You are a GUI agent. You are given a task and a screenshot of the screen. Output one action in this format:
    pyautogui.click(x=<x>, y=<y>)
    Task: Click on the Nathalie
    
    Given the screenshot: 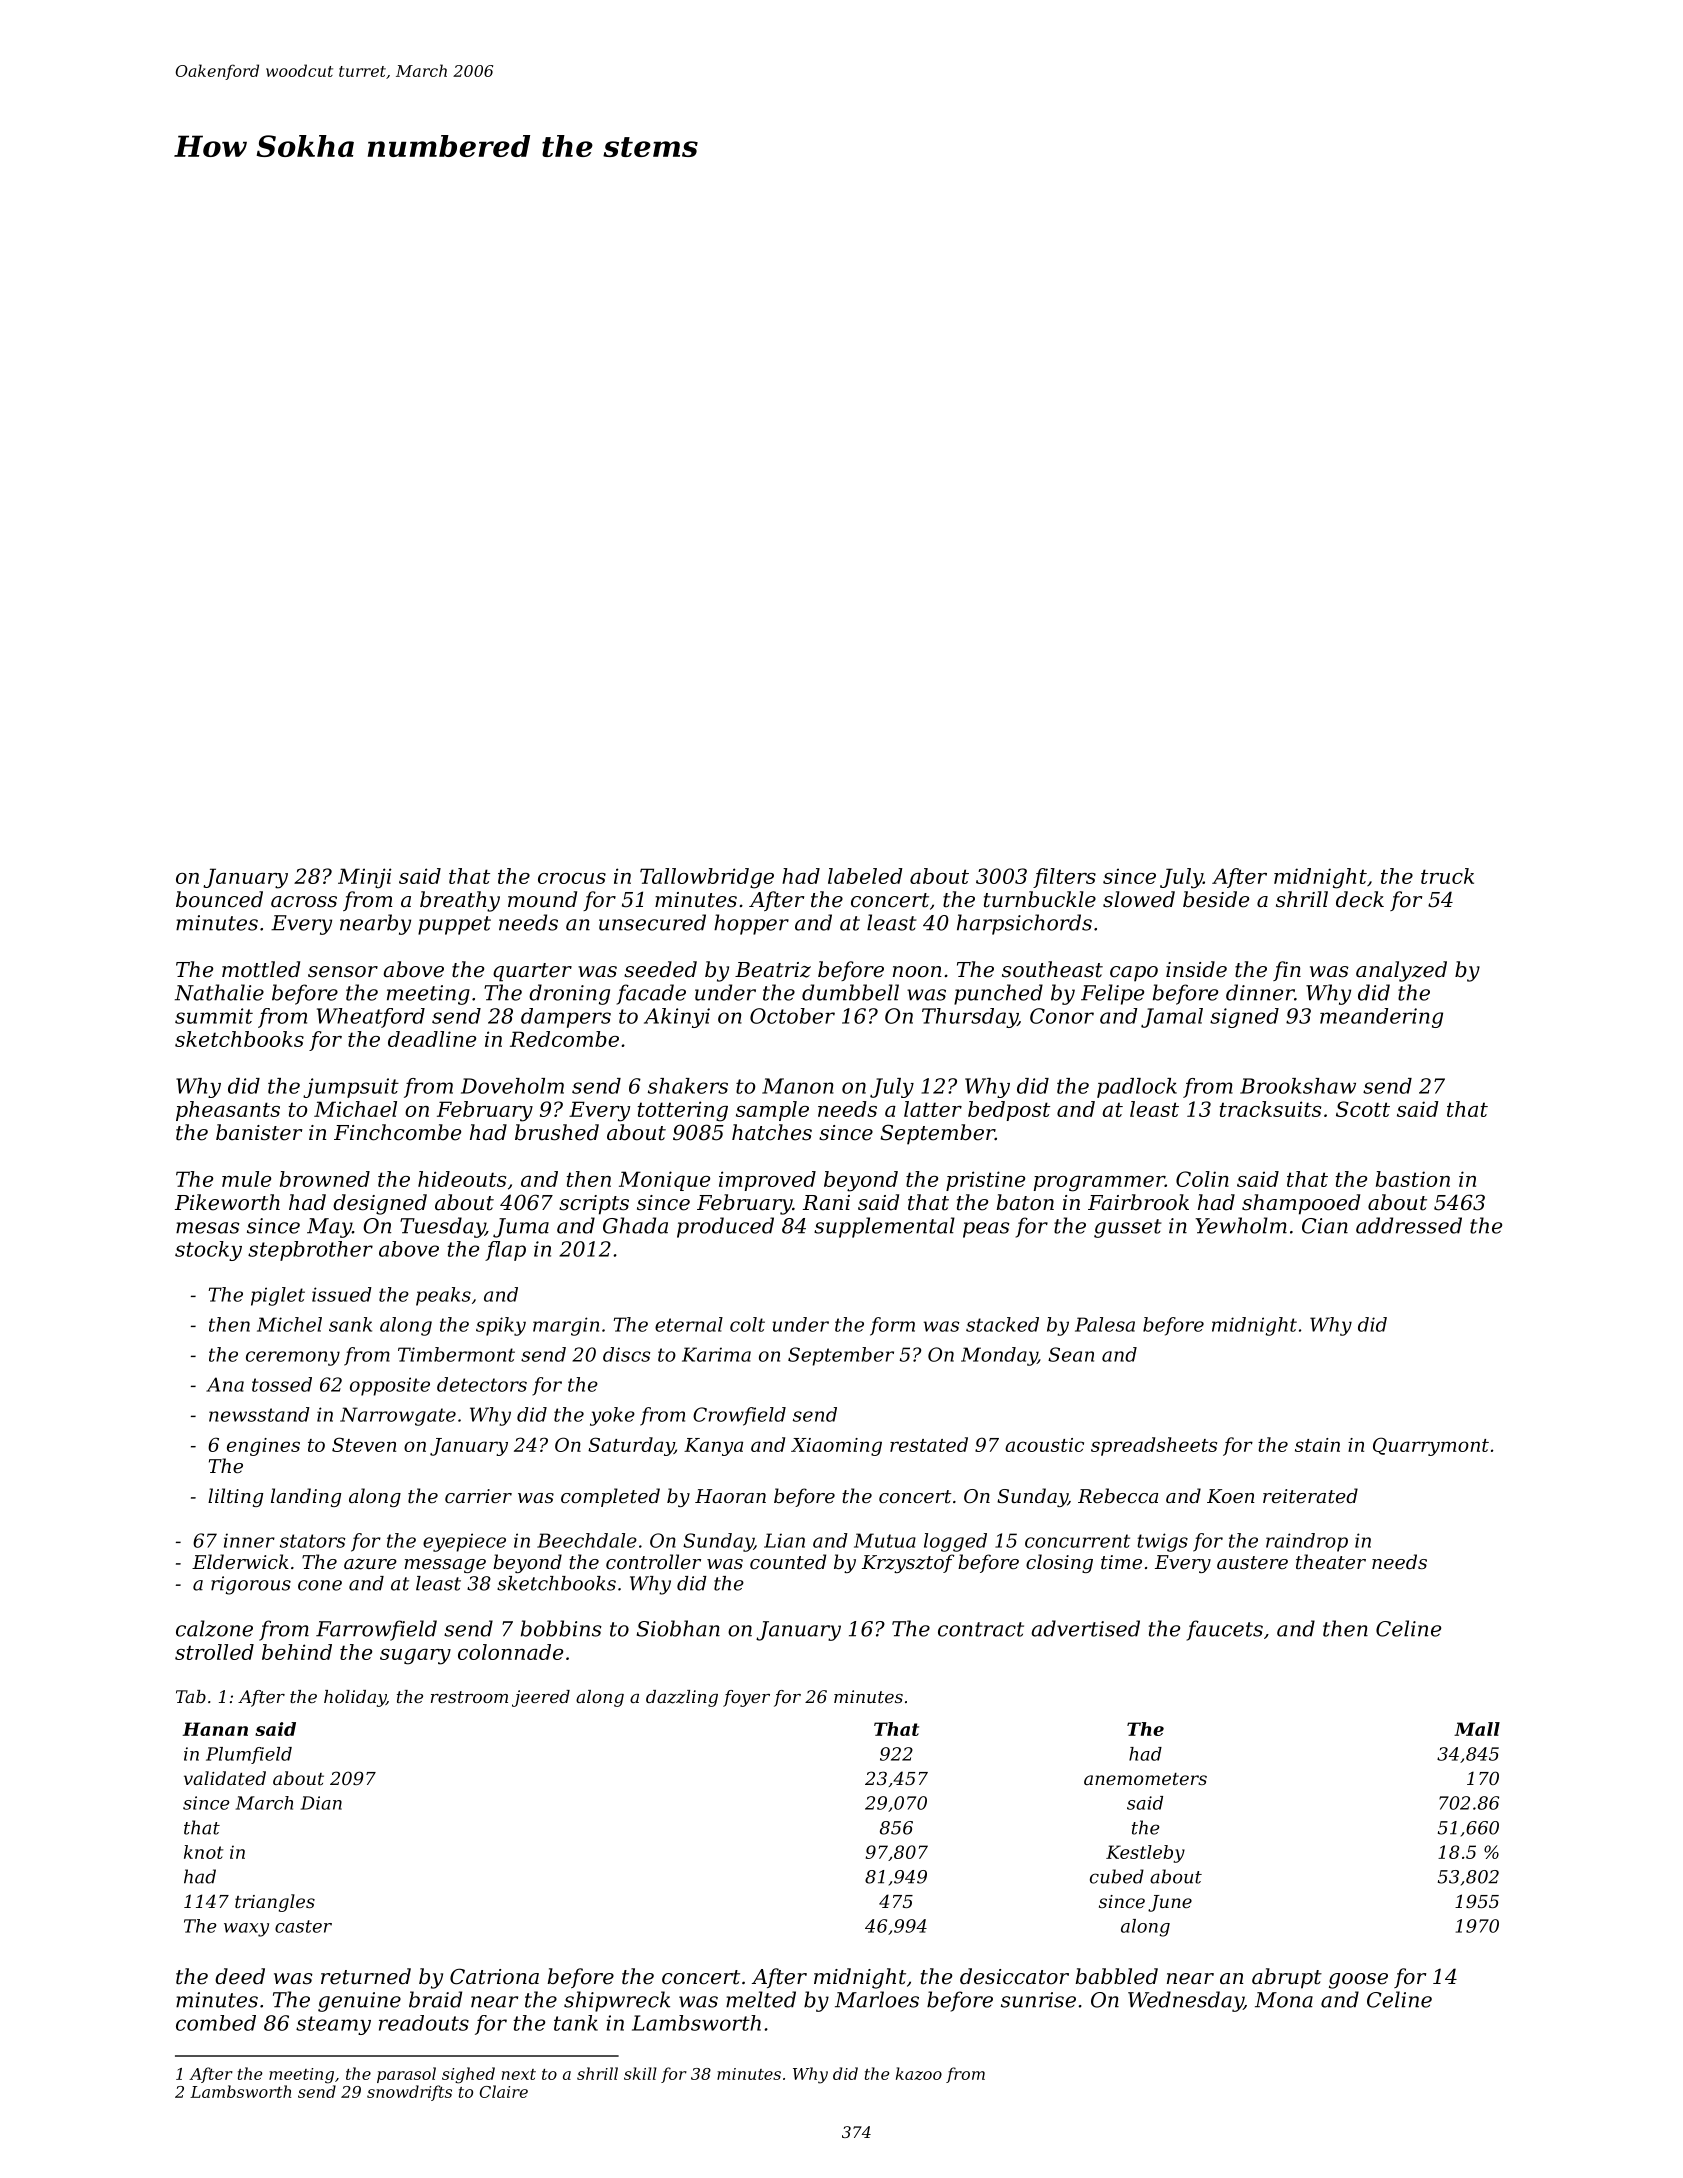 What is the action you would take?
    pyautogui.click(x=219, y=992)
